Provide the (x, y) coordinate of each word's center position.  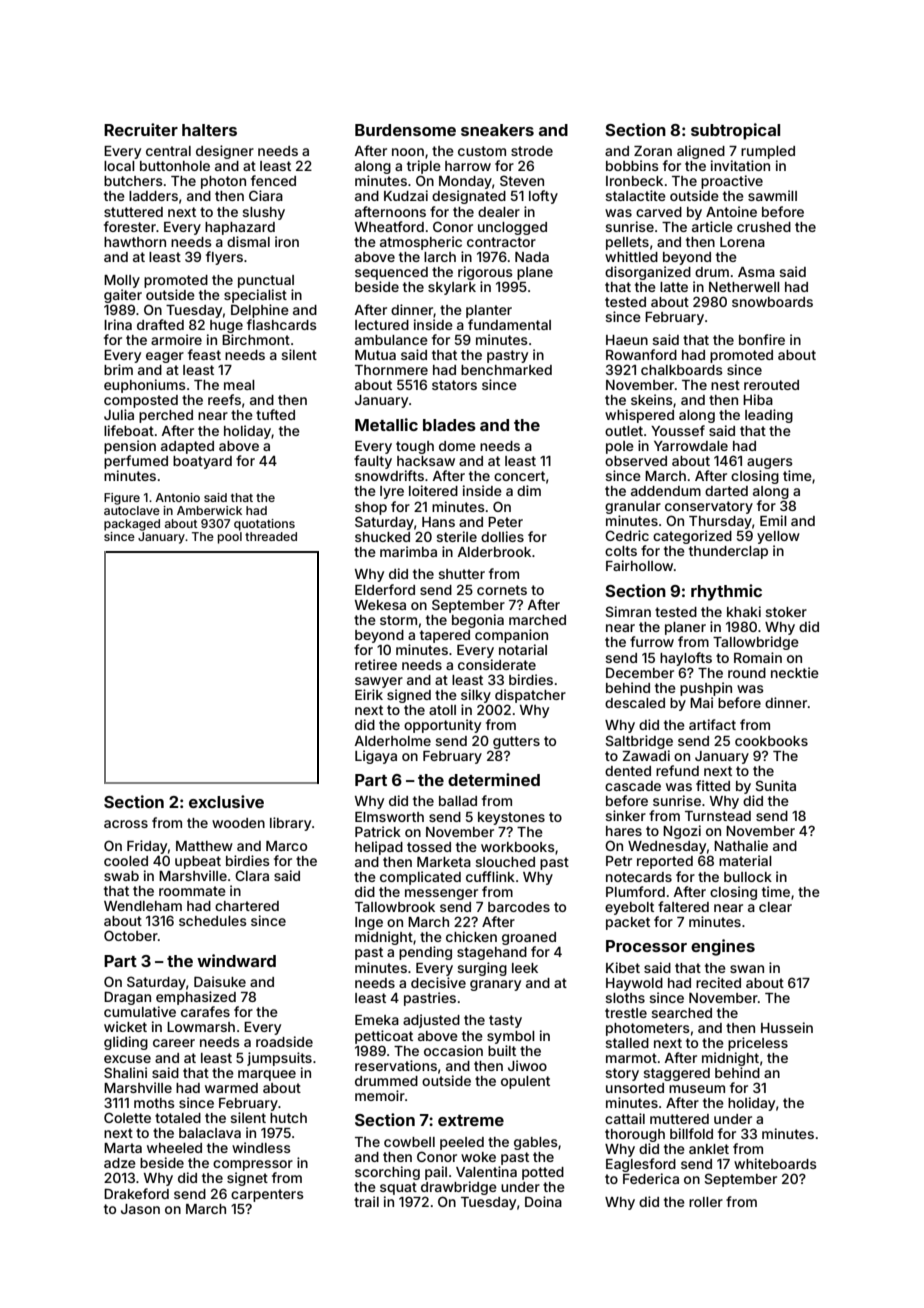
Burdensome (405, 130)
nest (725, 385)
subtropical (735, 131)
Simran (628, 611)
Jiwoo (527, 1065)
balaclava (210, 1133)
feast (204, 354)
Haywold (634, 984)
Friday (147, 847)
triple (424, 167)
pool (230, 538)
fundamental (509, 324)
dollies (502, 536)
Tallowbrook (395, 907)
